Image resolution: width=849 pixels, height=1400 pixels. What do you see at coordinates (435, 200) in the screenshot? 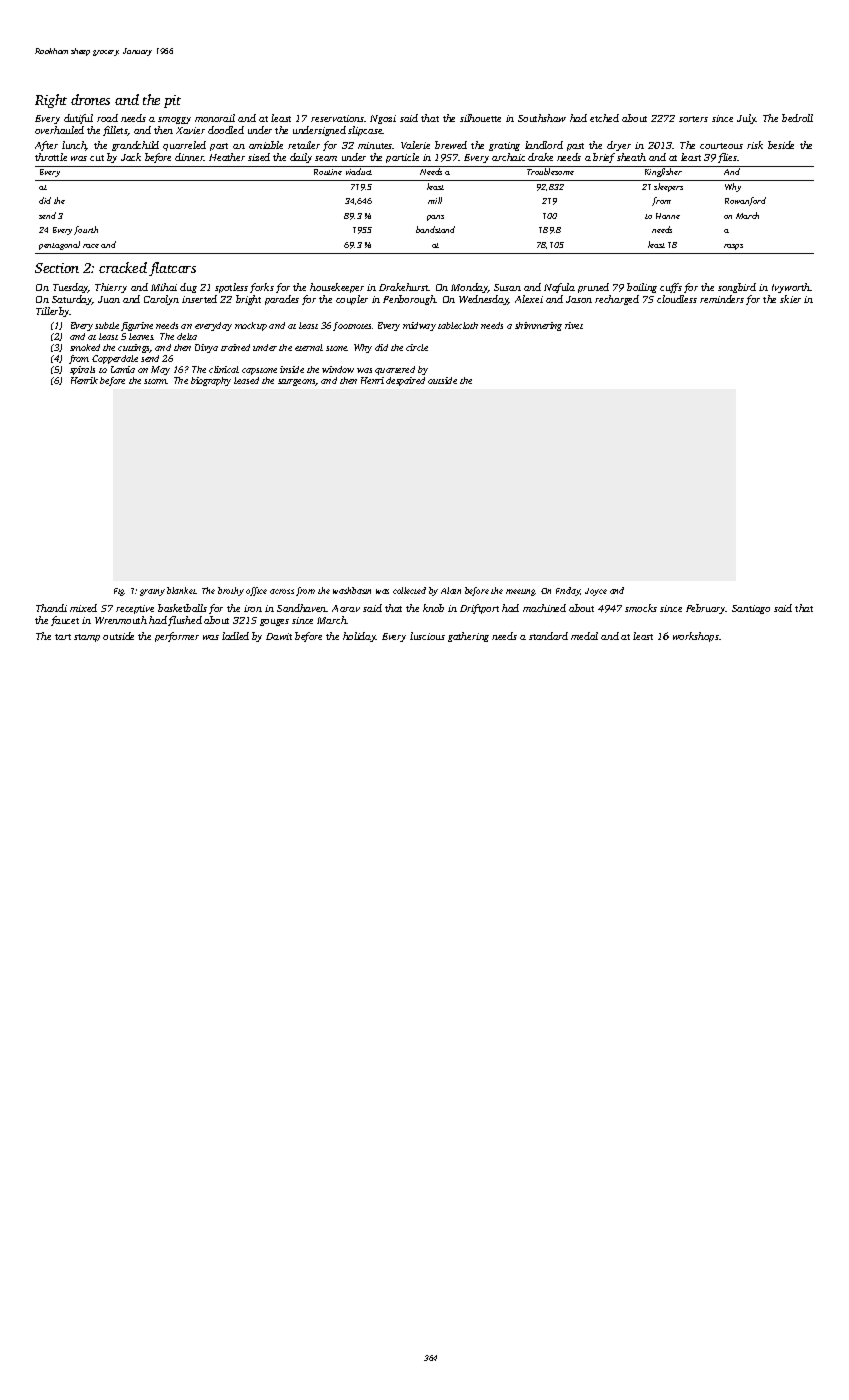
I see `mill` at bounding box center [435, 200].
